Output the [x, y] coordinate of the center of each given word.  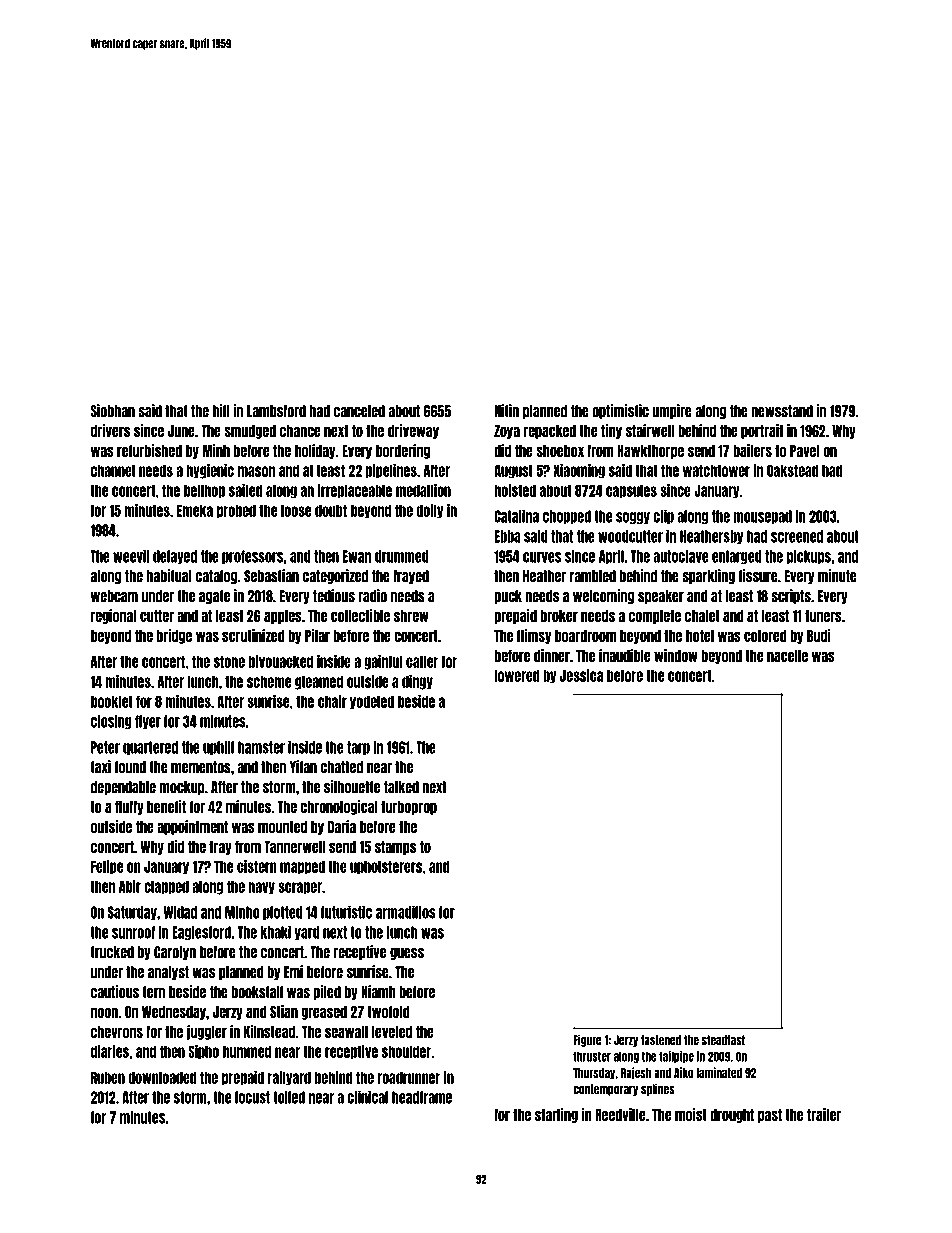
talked [401, 787]
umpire [672, 411]
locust [252, 1097]
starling [556, 1115]
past [770, 1116]
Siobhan [113, 411]
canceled [359, 411]
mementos [201, 767]
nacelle [787, 656]
